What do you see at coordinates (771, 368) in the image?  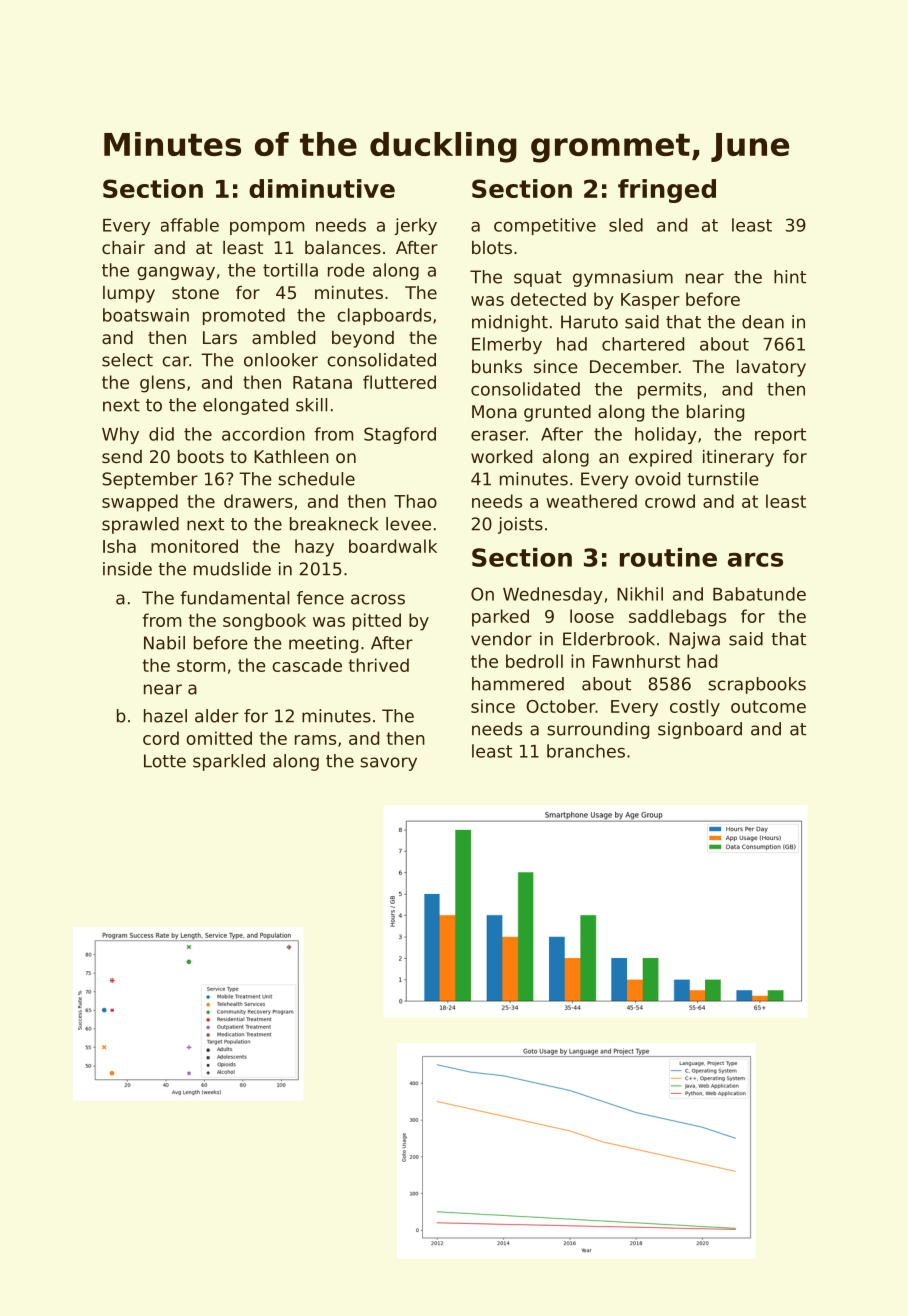 I see `lavatory` at bounding box center [771, 368].
